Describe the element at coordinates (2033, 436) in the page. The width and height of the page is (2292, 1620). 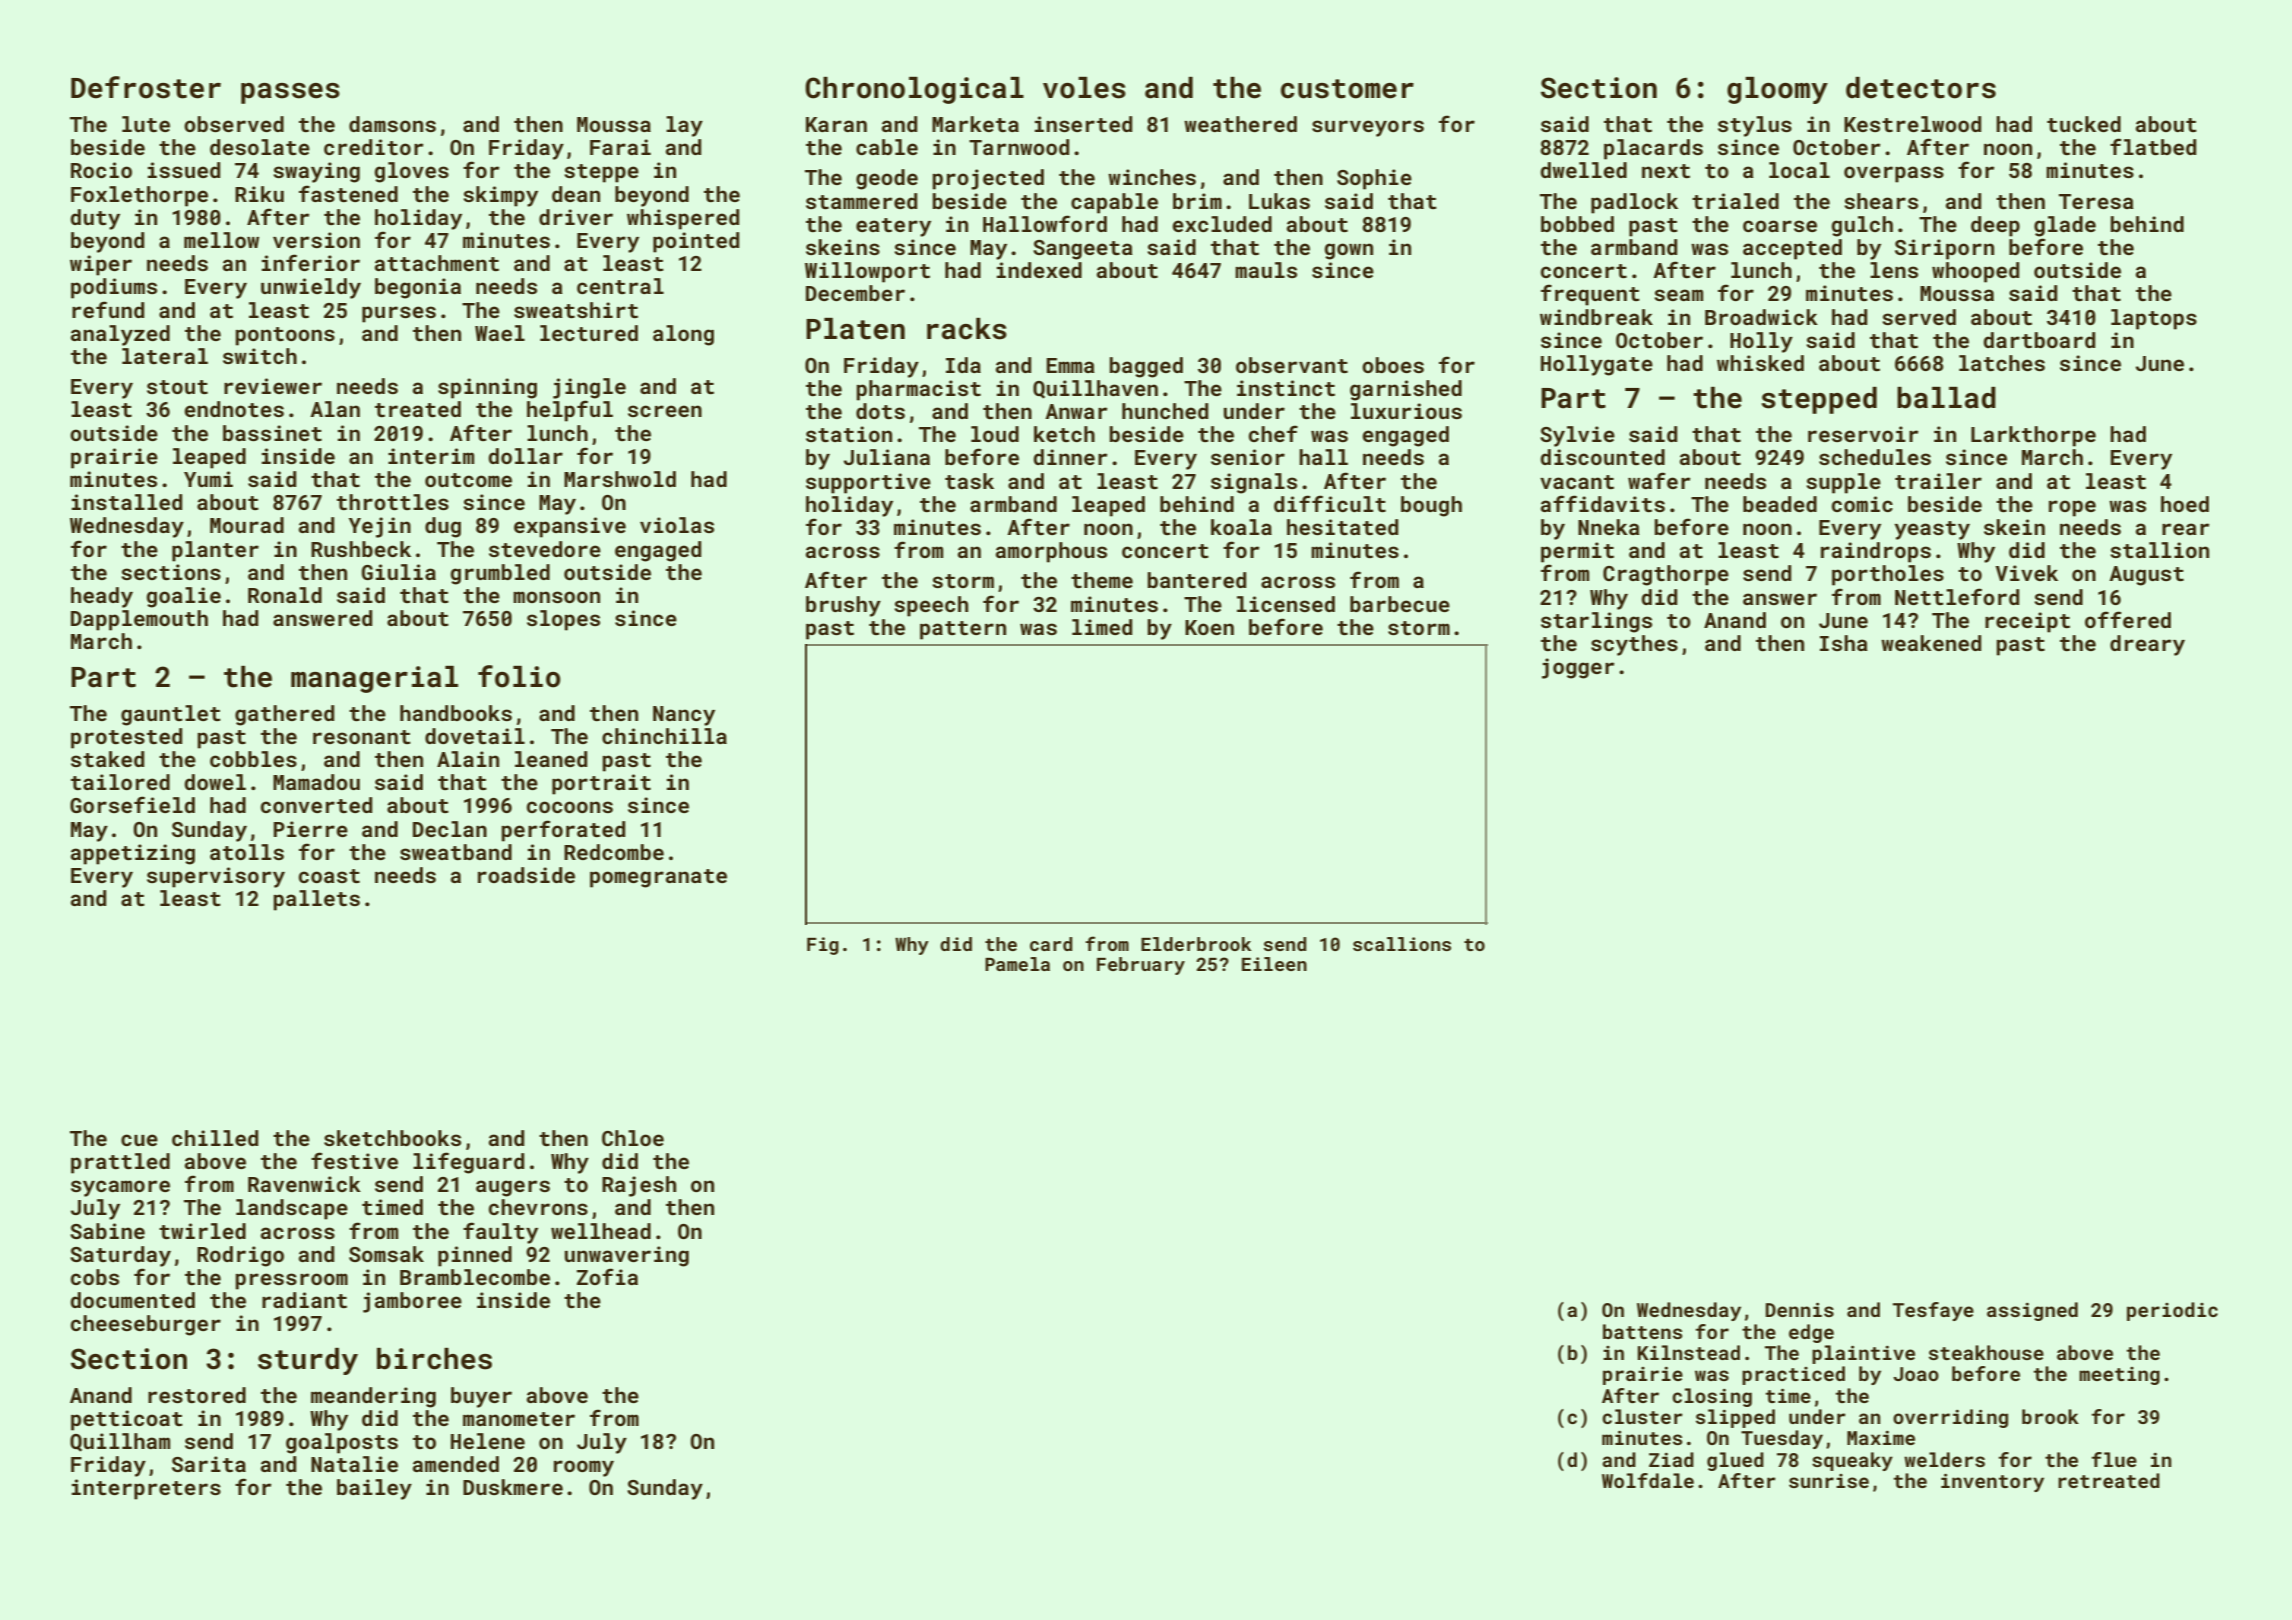
I see `Larkthorpe` at that location.
